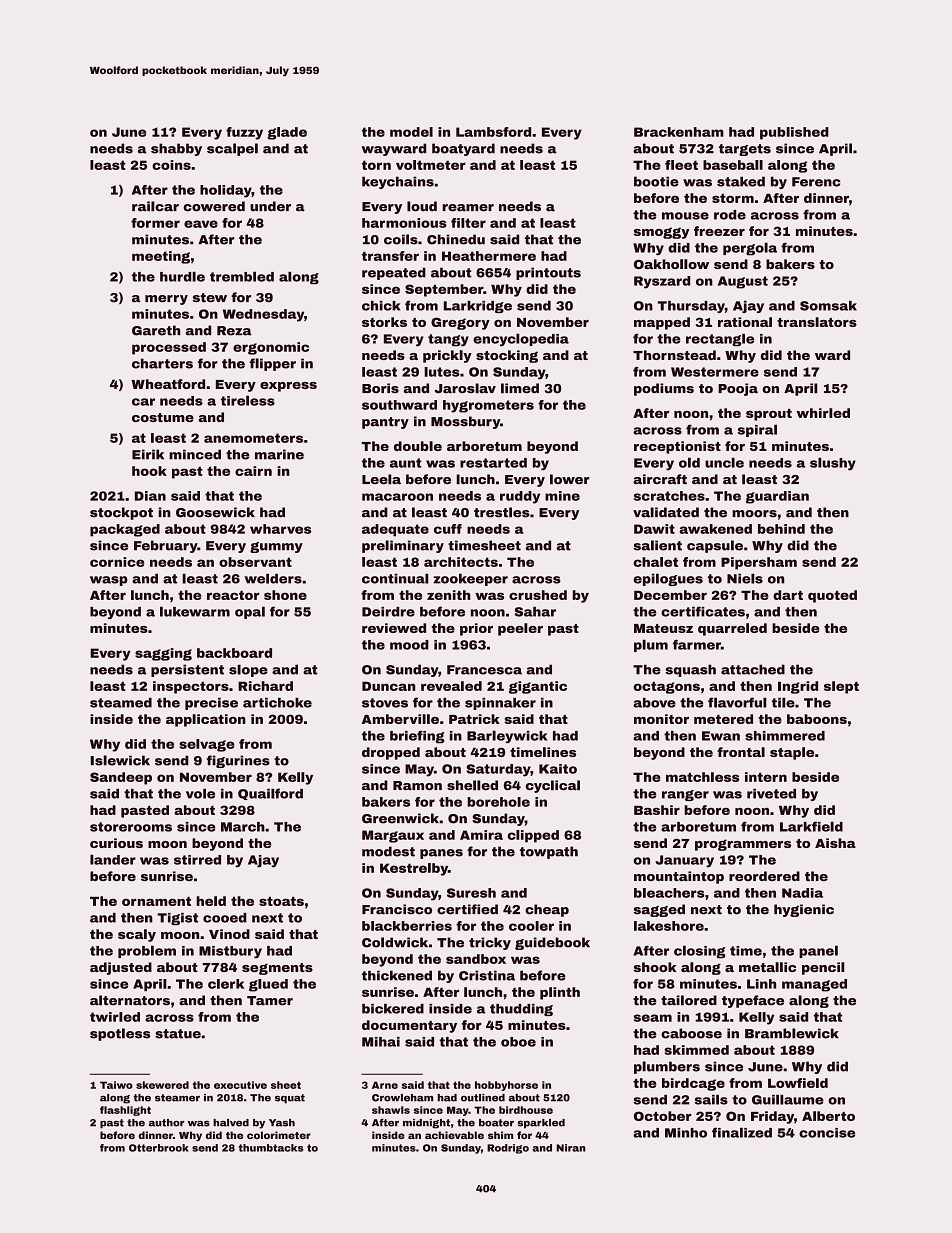 The width and height of the image is (952, 1233). I want to click on Otterbrook, so click(159, 1148).
